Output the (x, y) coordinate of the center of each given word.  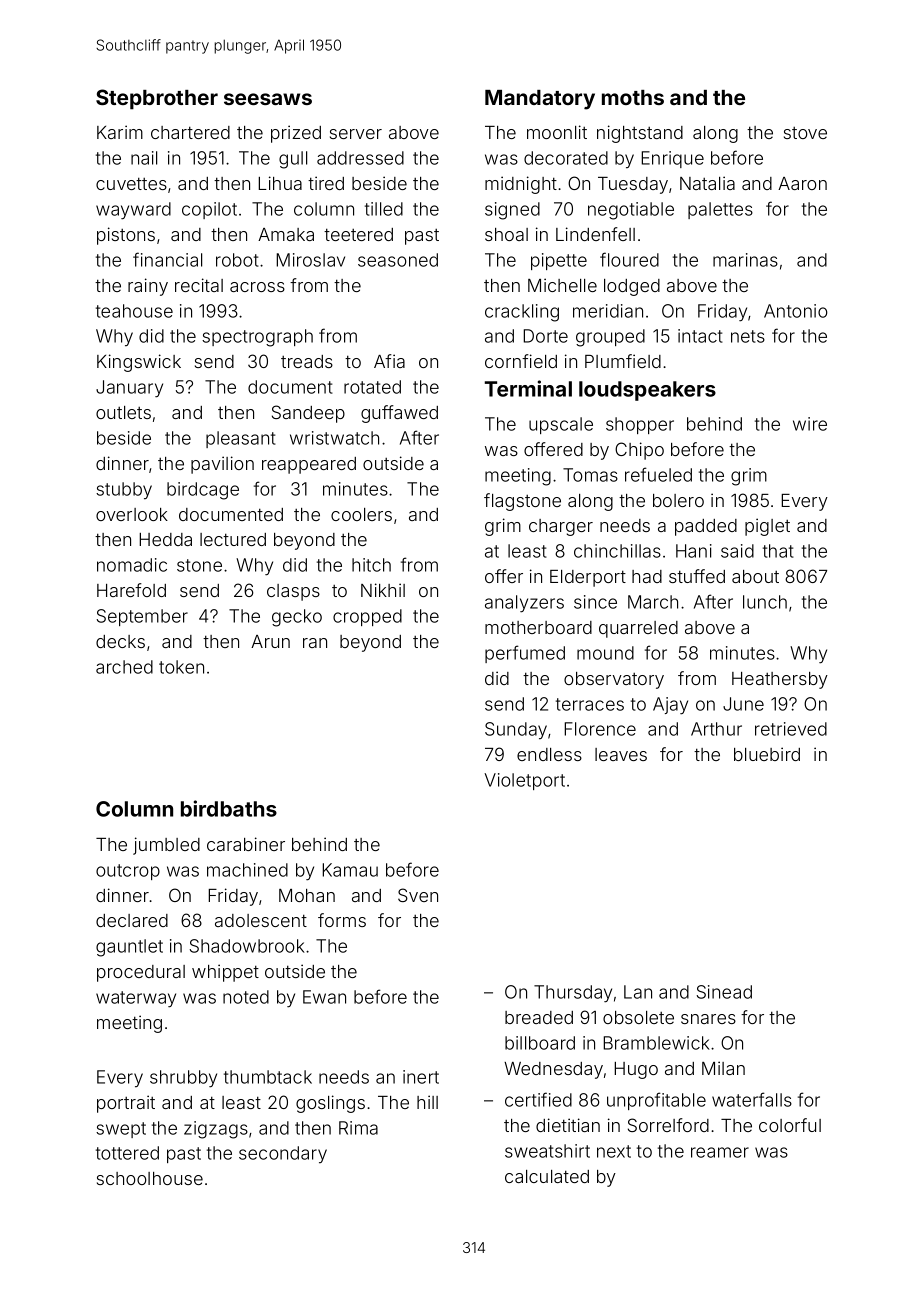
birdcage (203, 491)
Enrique (672, 159)
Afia (389, 361)
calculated (547, 1176)
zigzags (216, 1130)
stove (805, 133)
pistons (126, 236)
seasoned (398, 260)
